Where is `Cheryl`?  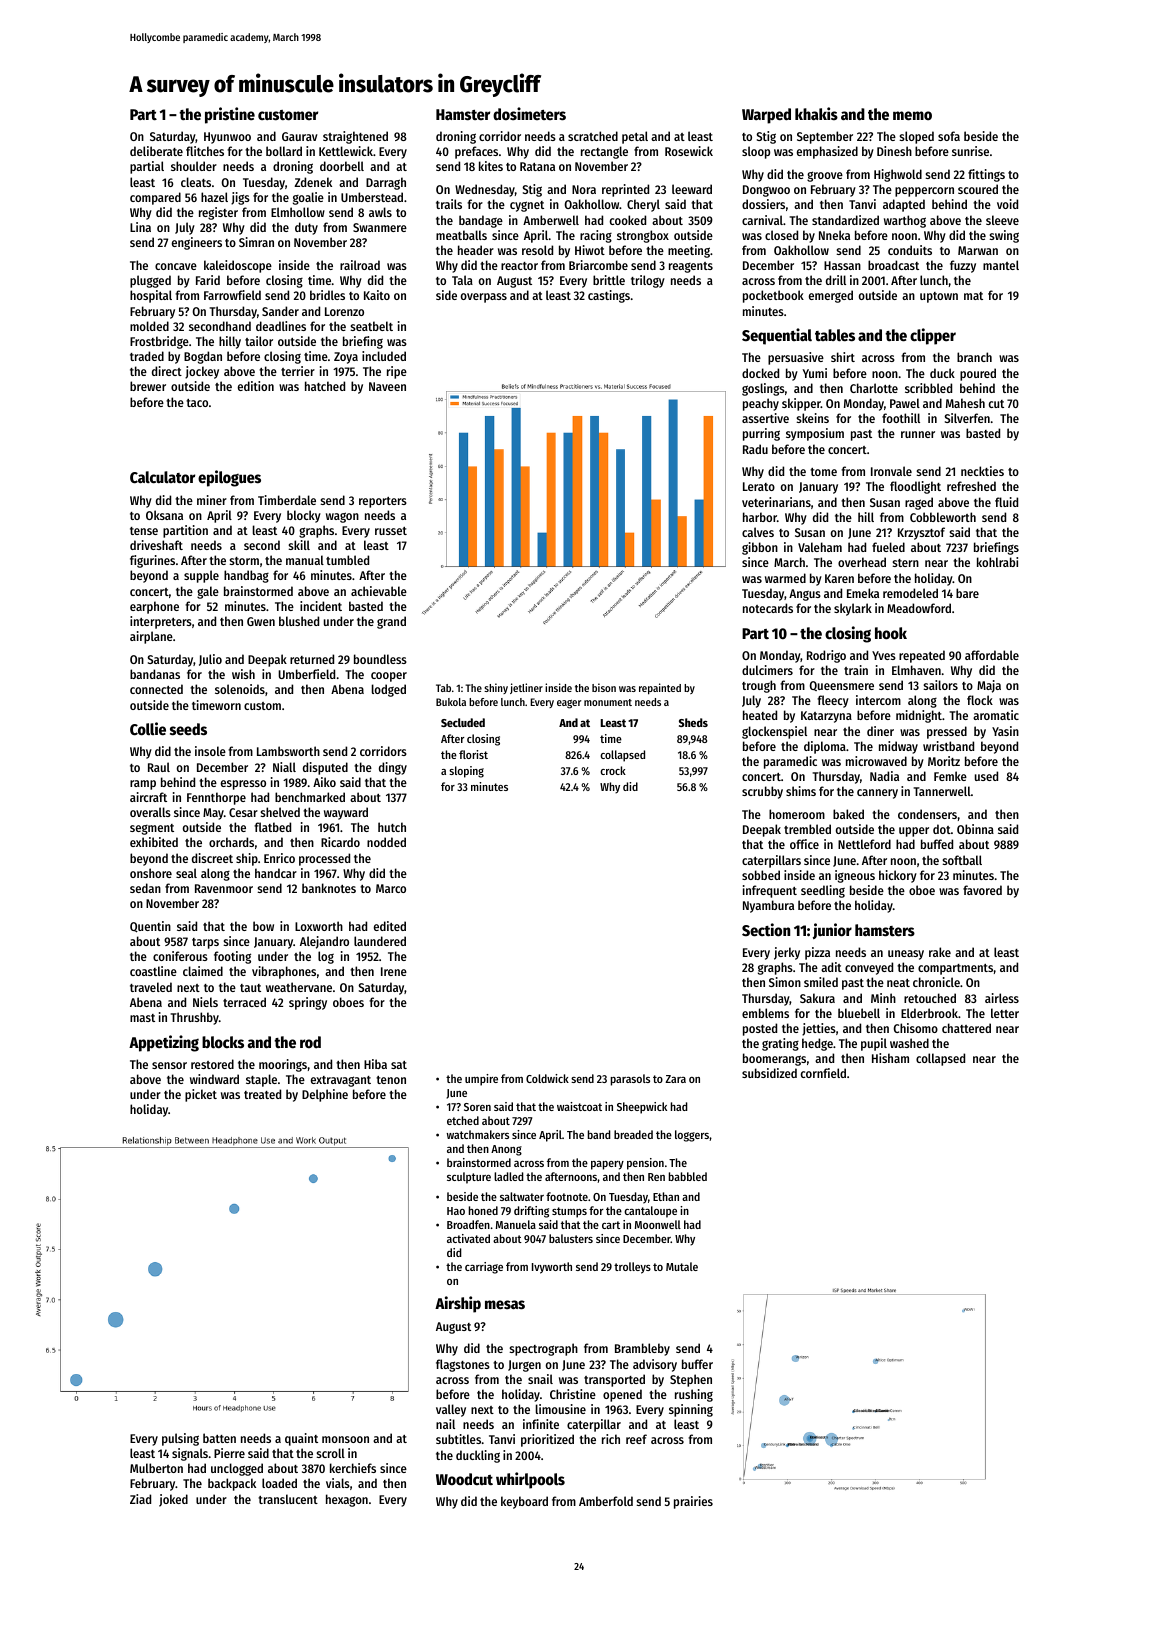
Cheryl is located at coordinates (643, 205).
